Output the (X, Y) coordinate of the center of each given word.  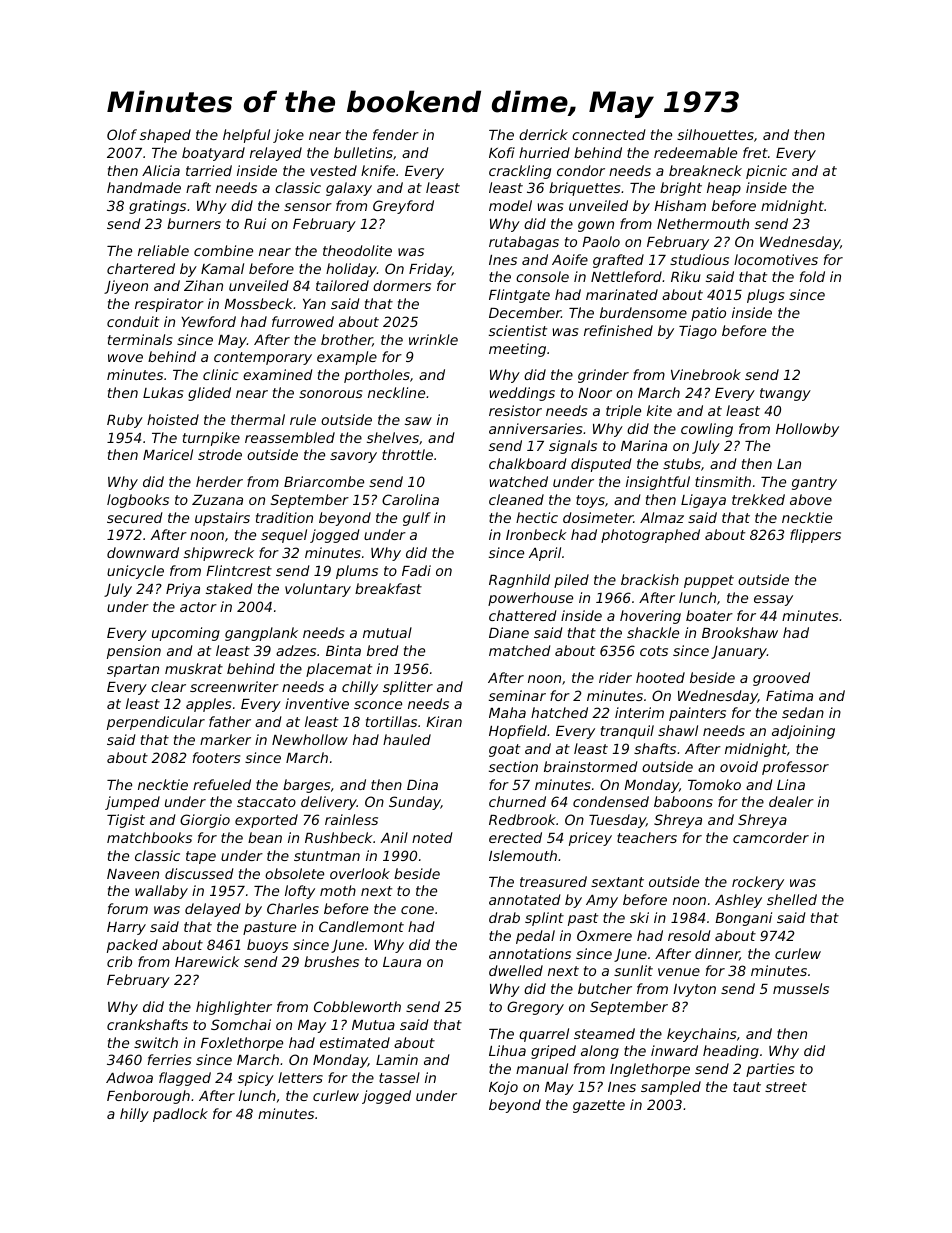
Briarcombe (324, 481)
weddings (522, 394)
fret (755, 152)
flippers (815, 536)
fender (396, 134)
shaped (165, 136)
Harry (126, 928)
